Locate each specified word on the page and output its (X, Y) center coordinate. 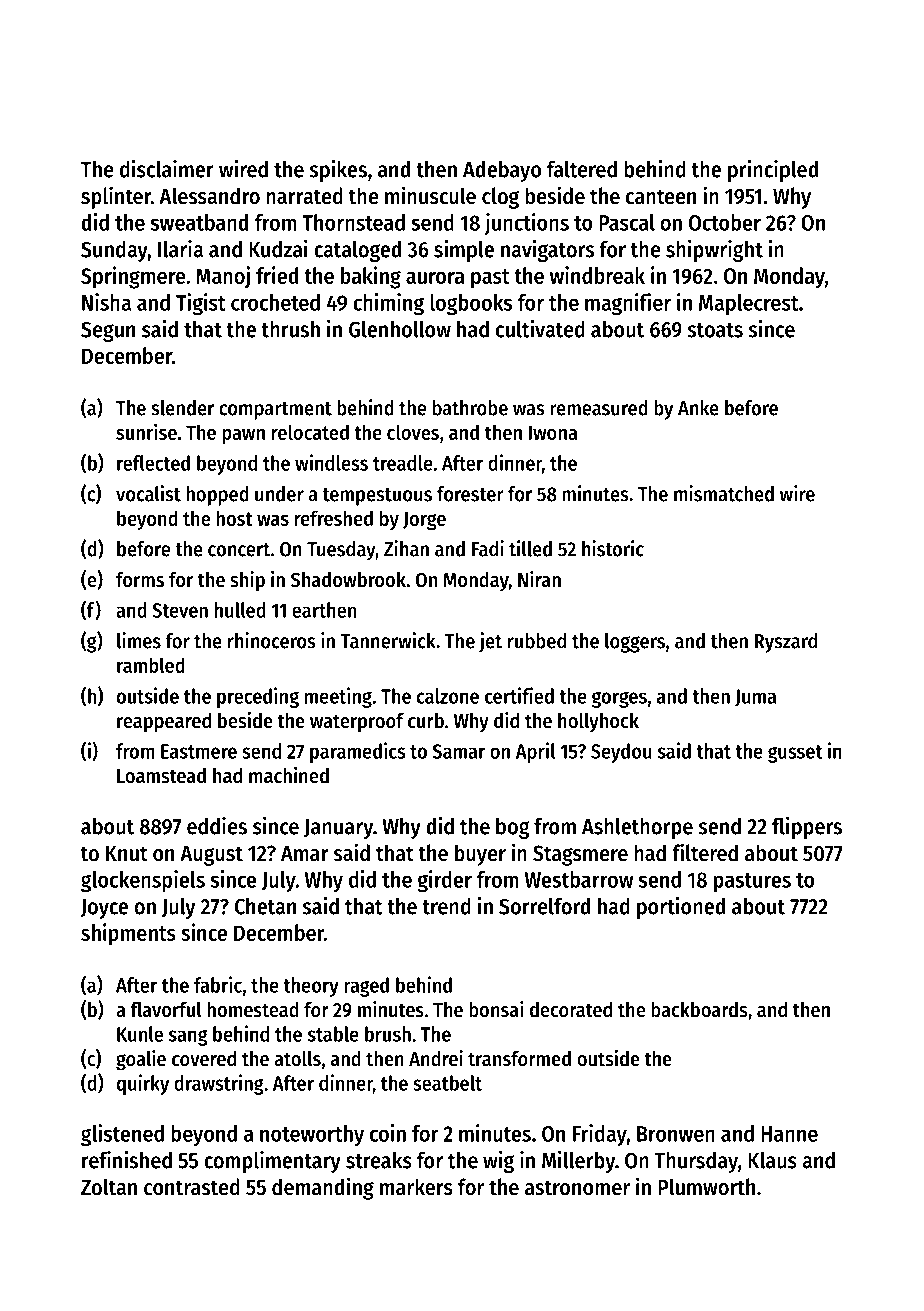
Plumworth (706, 1187)
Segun (108, 331)
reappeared (164, 723)
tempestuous (377, 497)
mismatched (724, 493)
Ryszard (786, 643)
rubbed (537, 641)
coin (388, 1133)
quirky (143, 1084)
